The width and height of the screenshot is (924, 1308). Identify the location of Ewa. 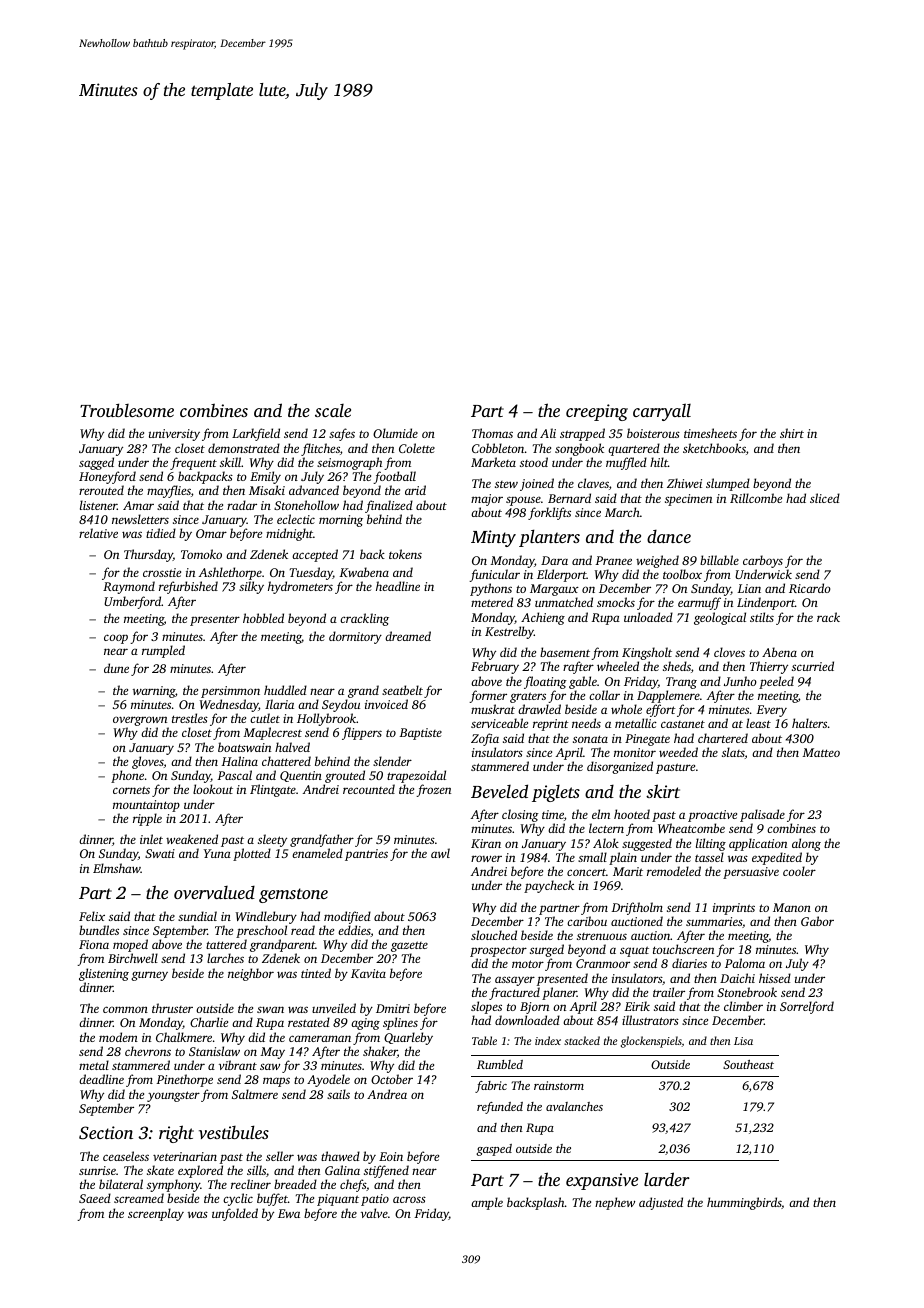
(289, 1213).
